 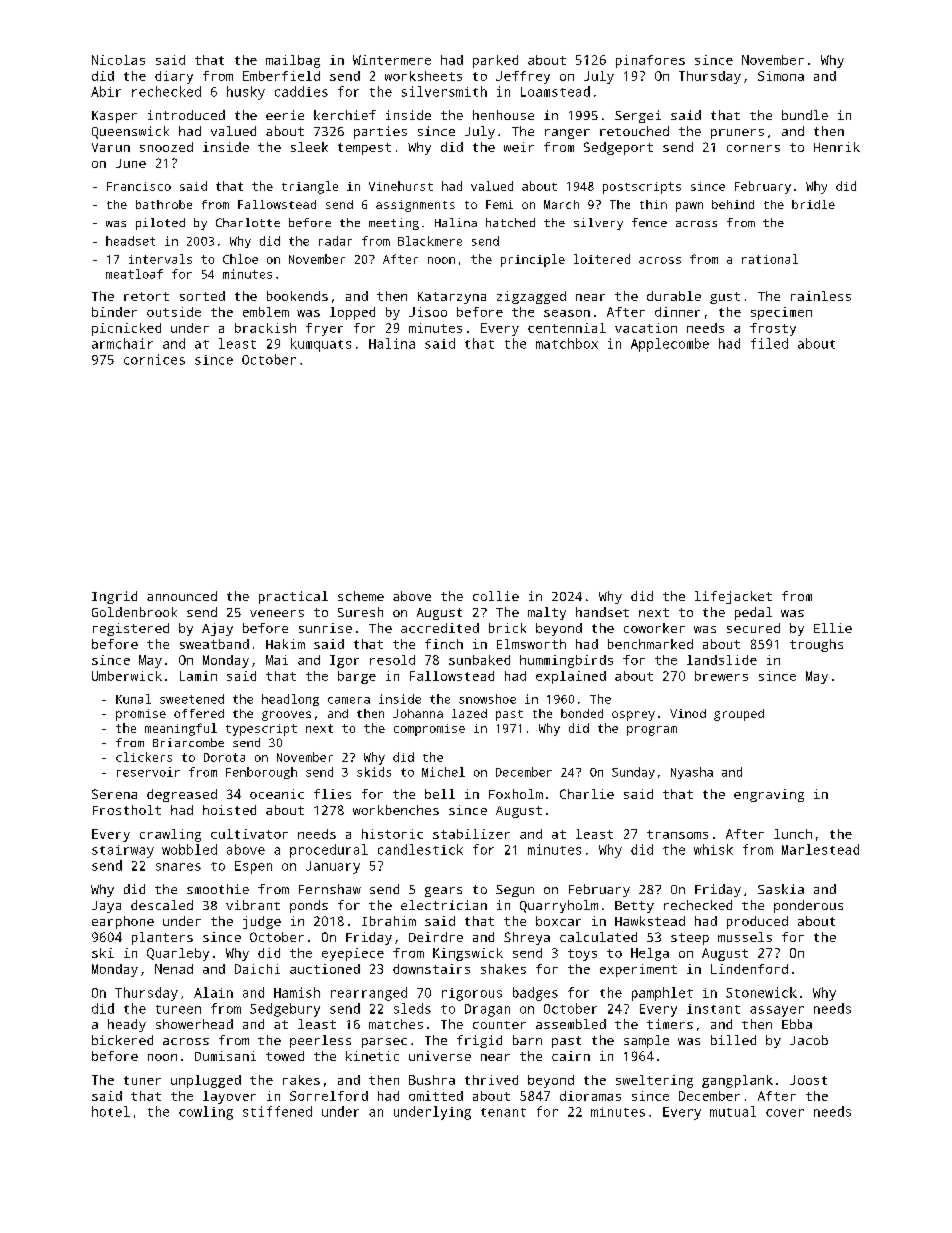 I want to click on announced, so click(x=182, y=596).
